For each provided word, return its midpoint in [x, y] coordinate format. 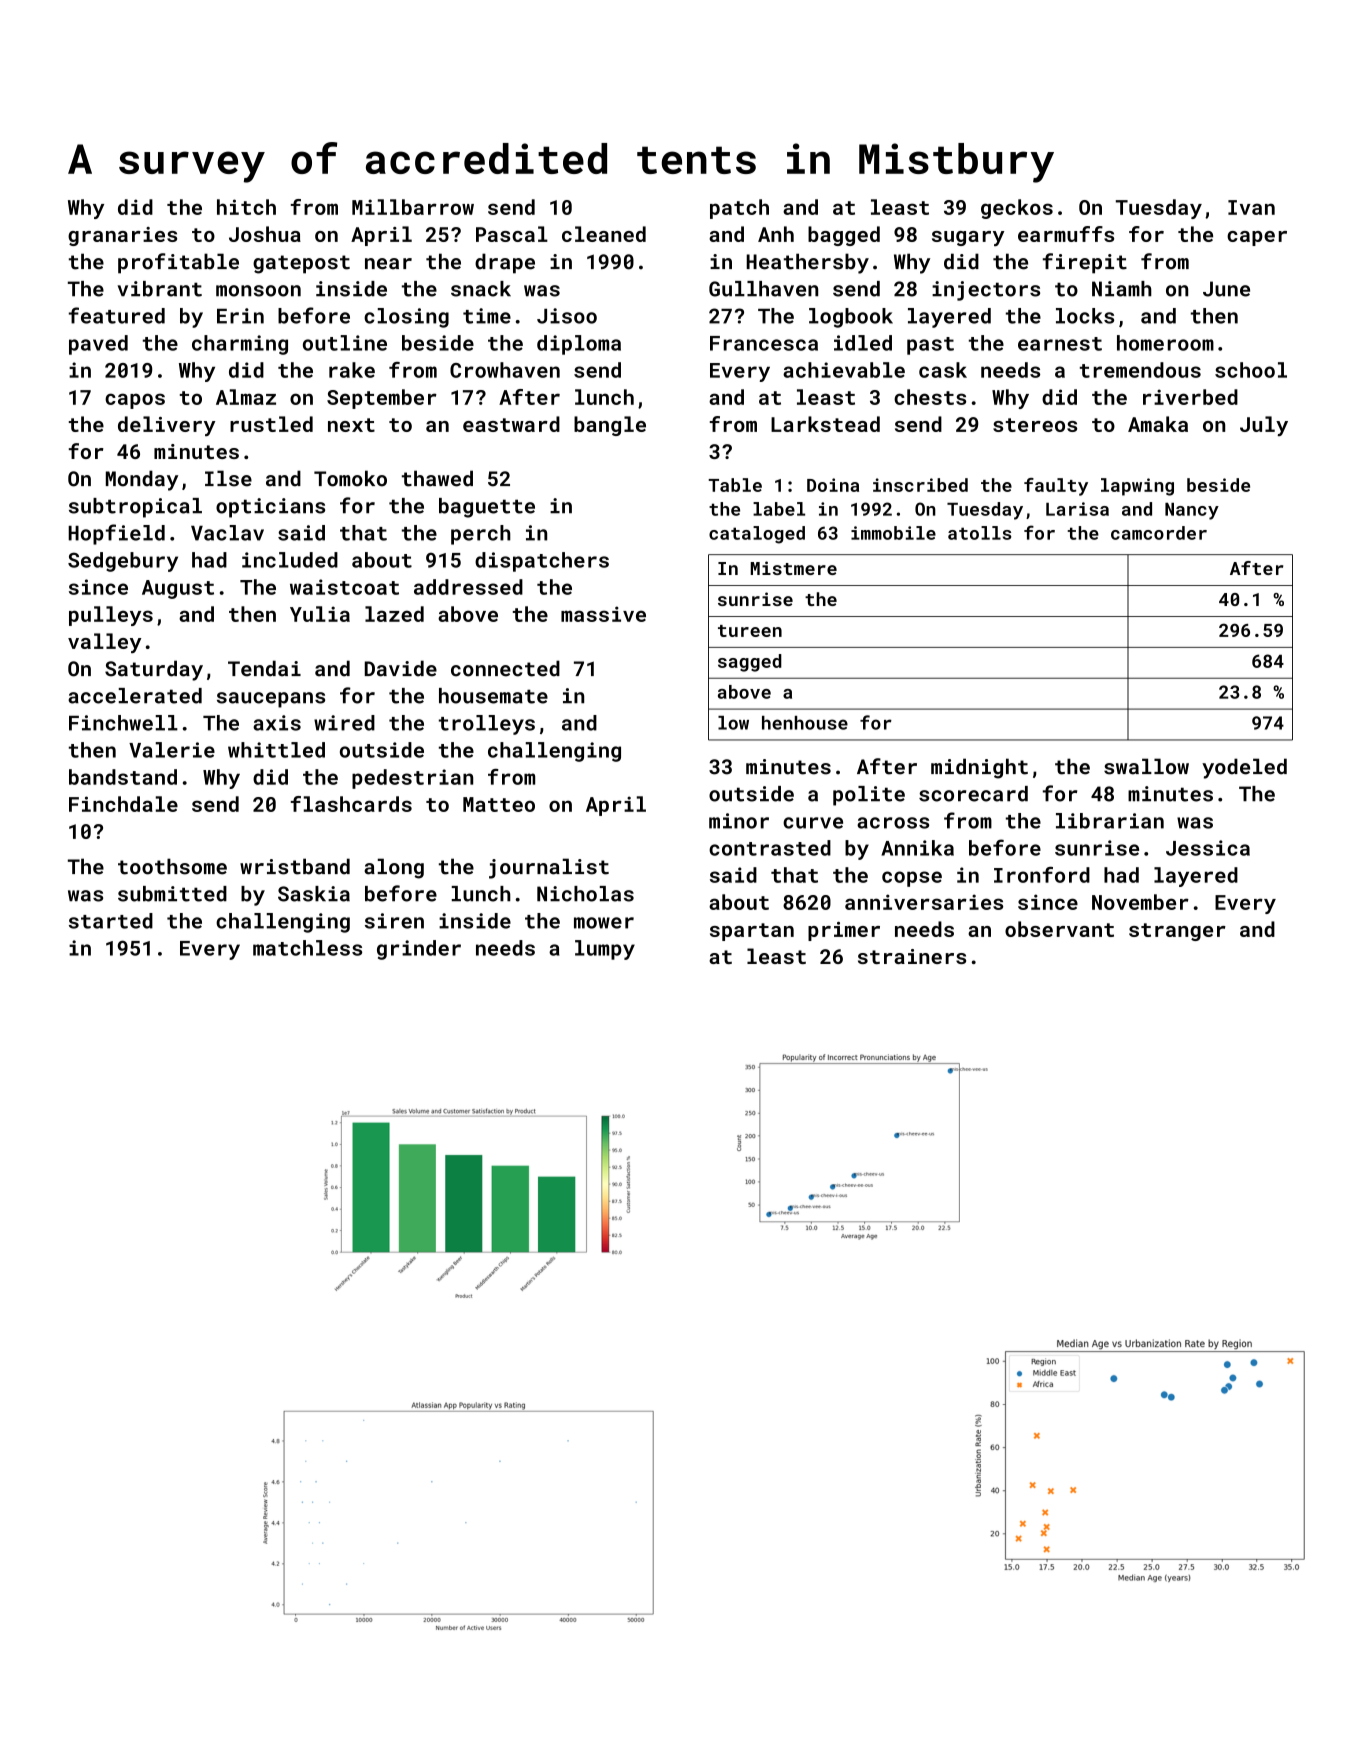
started [111, 921]
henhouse [805, 723]
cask [943, 370]
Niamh [1122, 289]
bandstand [123, 777]
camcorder [1159, 533]
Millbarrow [413, 207]
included [290, 560]
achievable [844, 370]
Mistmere [794, 568]
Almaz [246, 397]
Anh [776, 234]
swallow [1146, 766]
